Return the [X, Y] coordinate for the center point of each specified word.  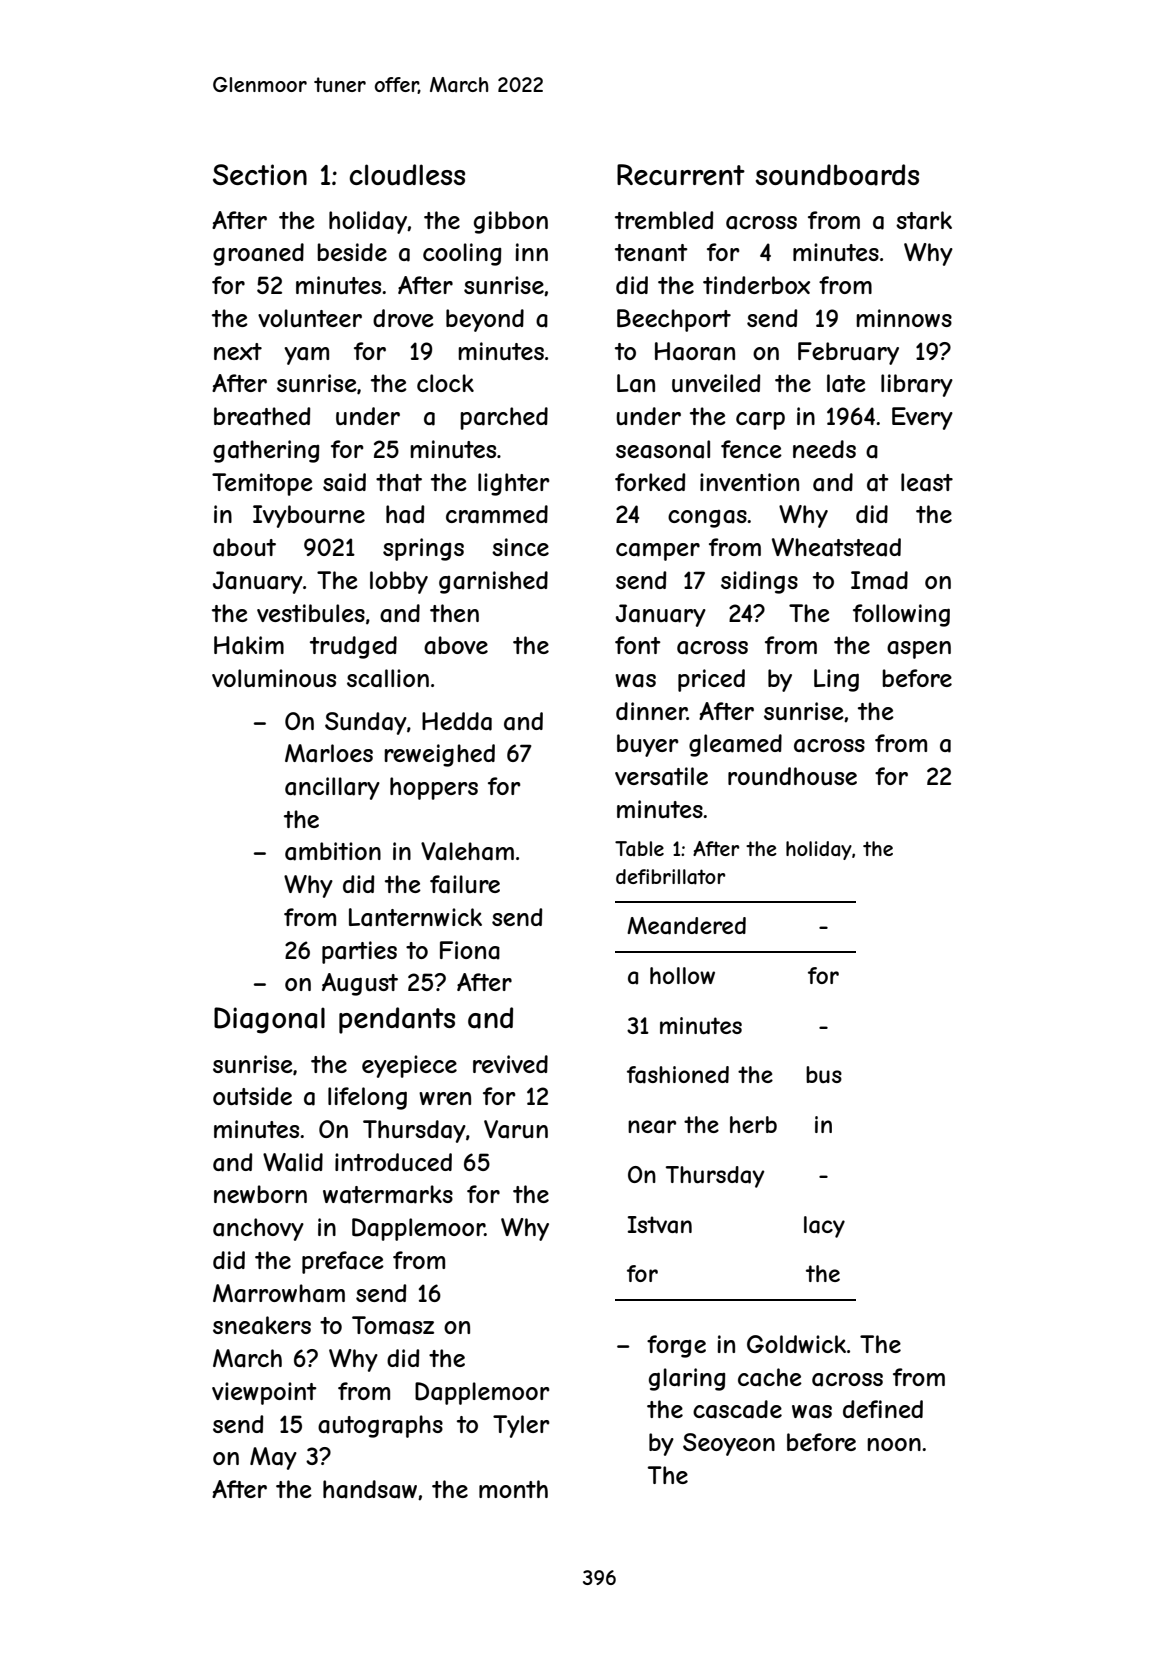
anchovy [258, 1229]
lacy [824, 1227]
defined [883, 1409]
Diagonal [269, 1020]
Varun [516, 1129]
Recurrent [681, 175]
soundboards [837, 175]
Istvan [660, 1225]
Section [260, 174]
